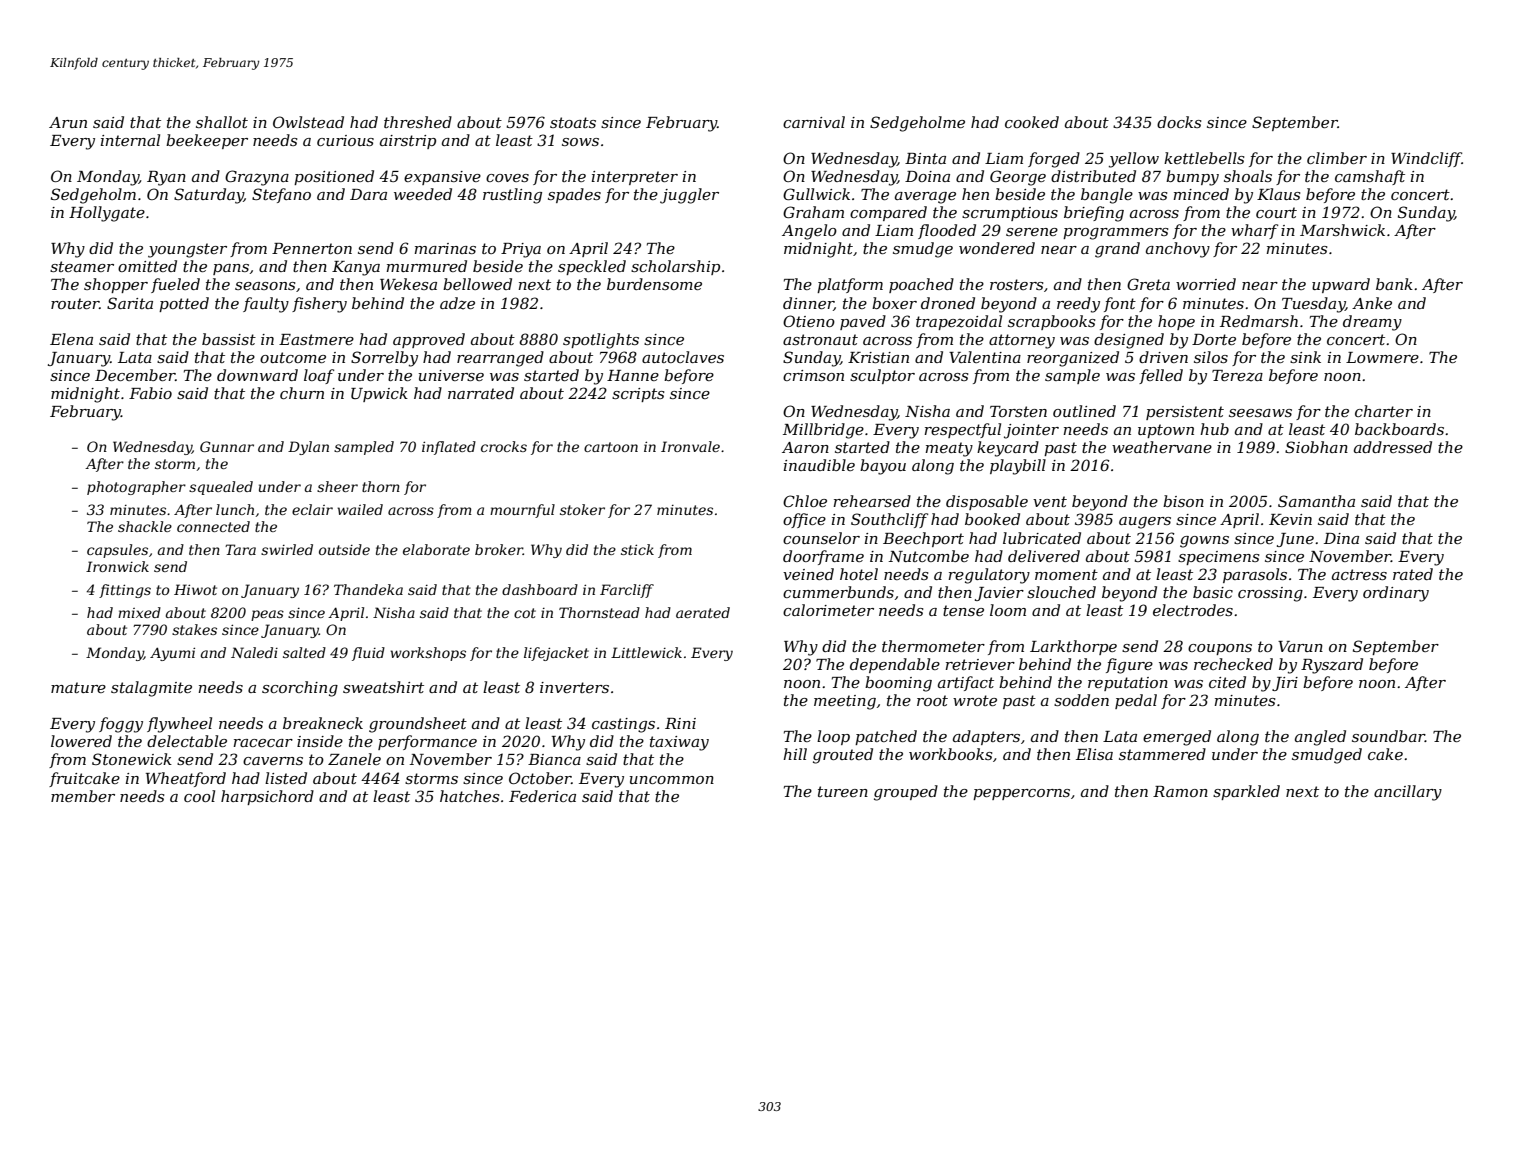 This screenshot has height=1172, width=1517. I want to click on bank, so click(1394, 284).
